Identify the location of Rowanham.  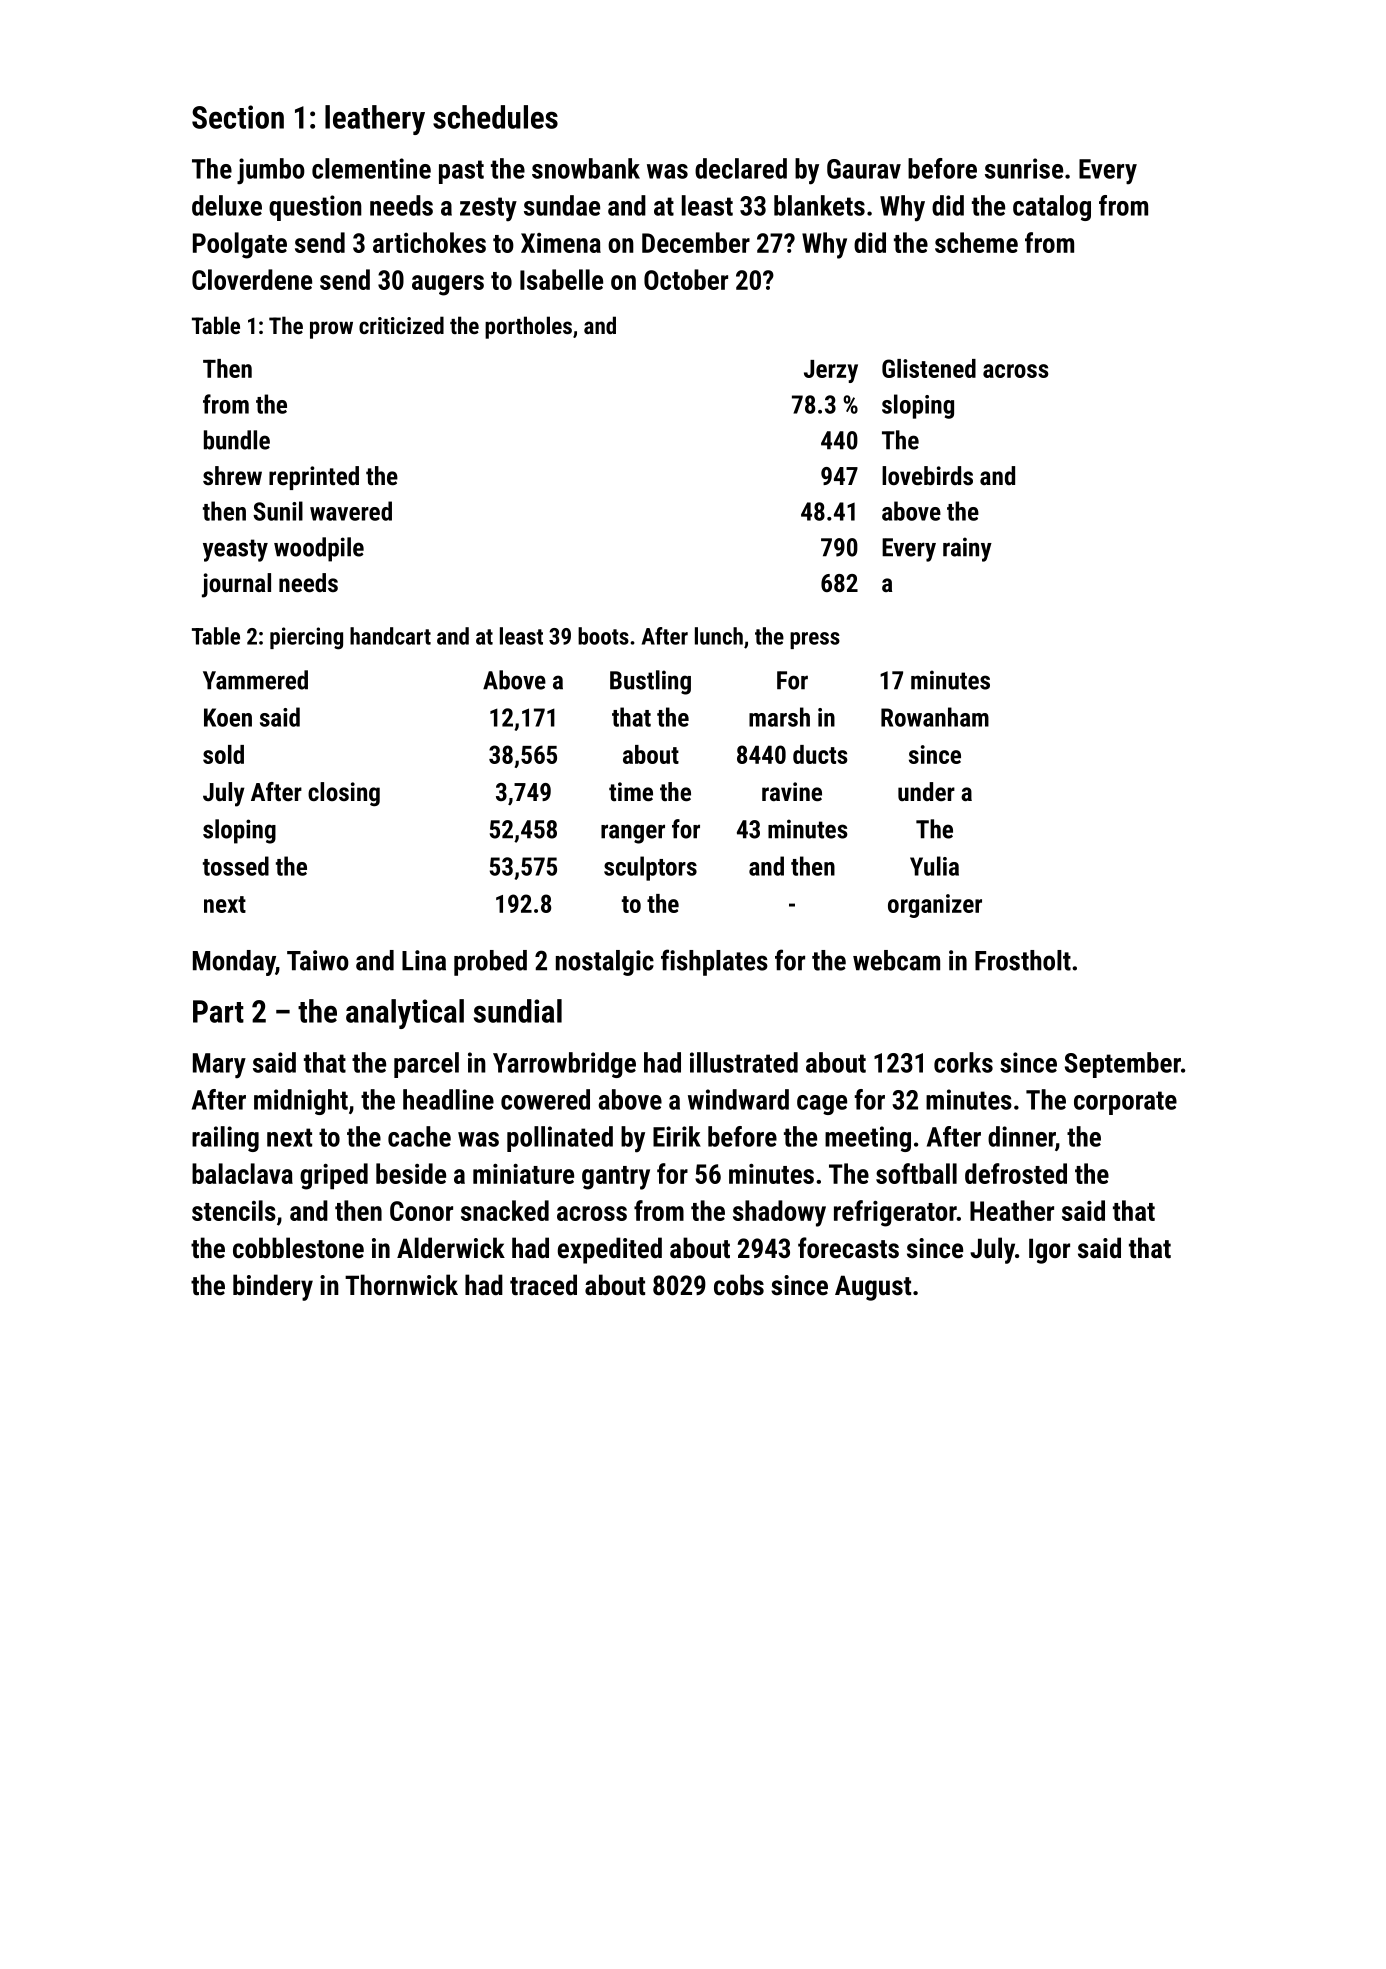
(935, 717).
